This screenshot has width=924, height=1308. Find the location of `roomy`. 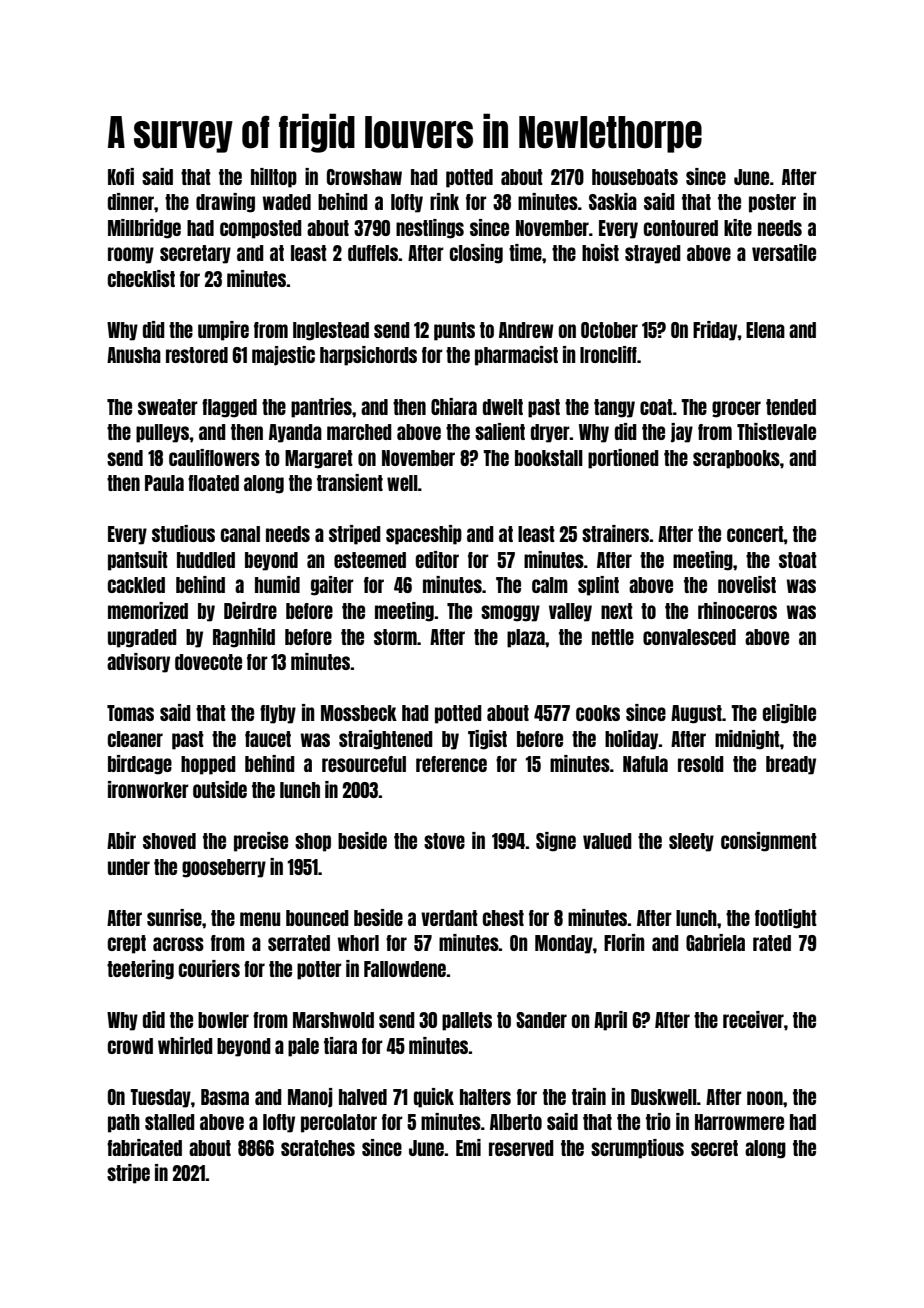

roomy is located at coordinates (131, 255).
